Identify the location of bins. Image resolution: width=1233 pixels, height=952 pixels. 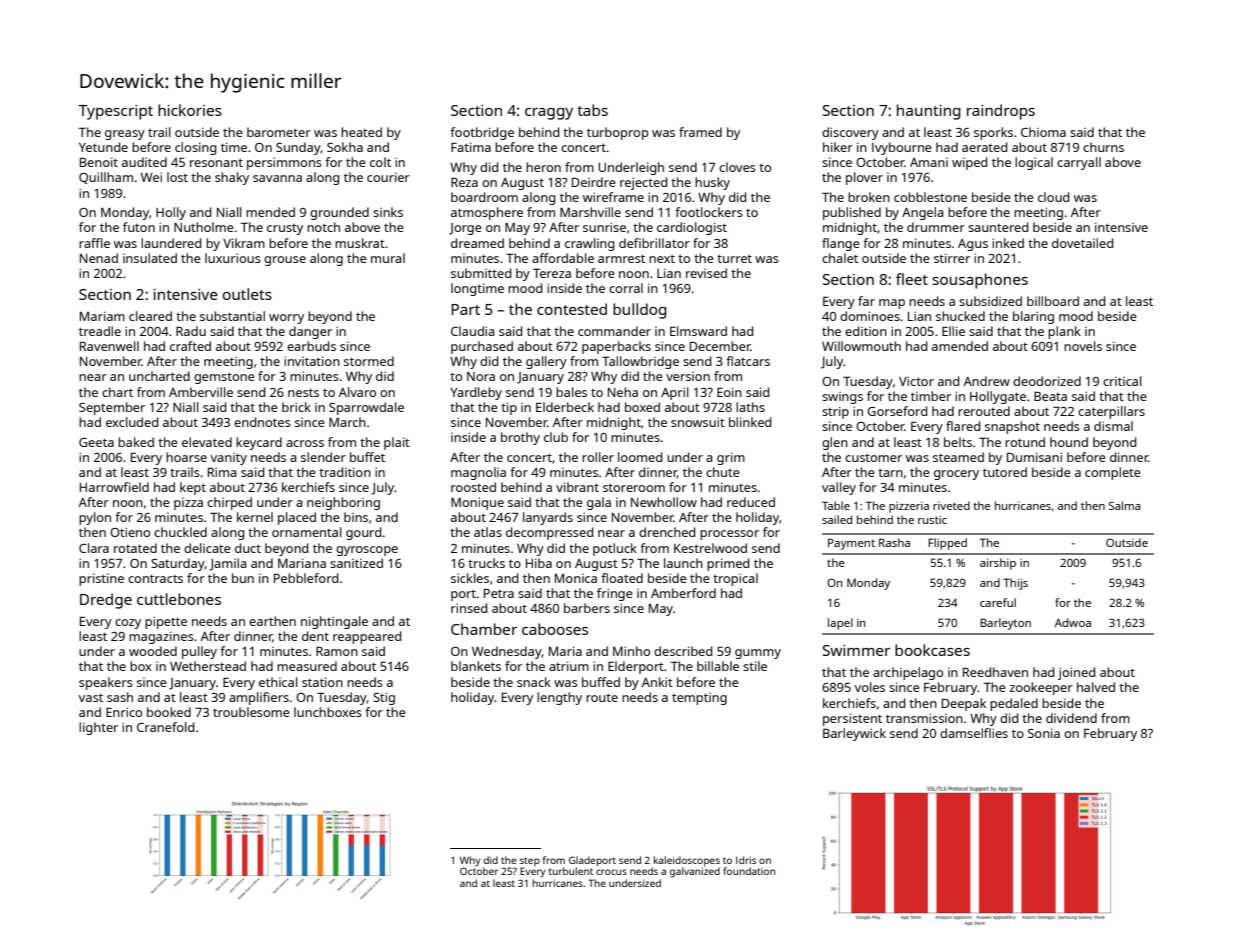
(356, 517).
